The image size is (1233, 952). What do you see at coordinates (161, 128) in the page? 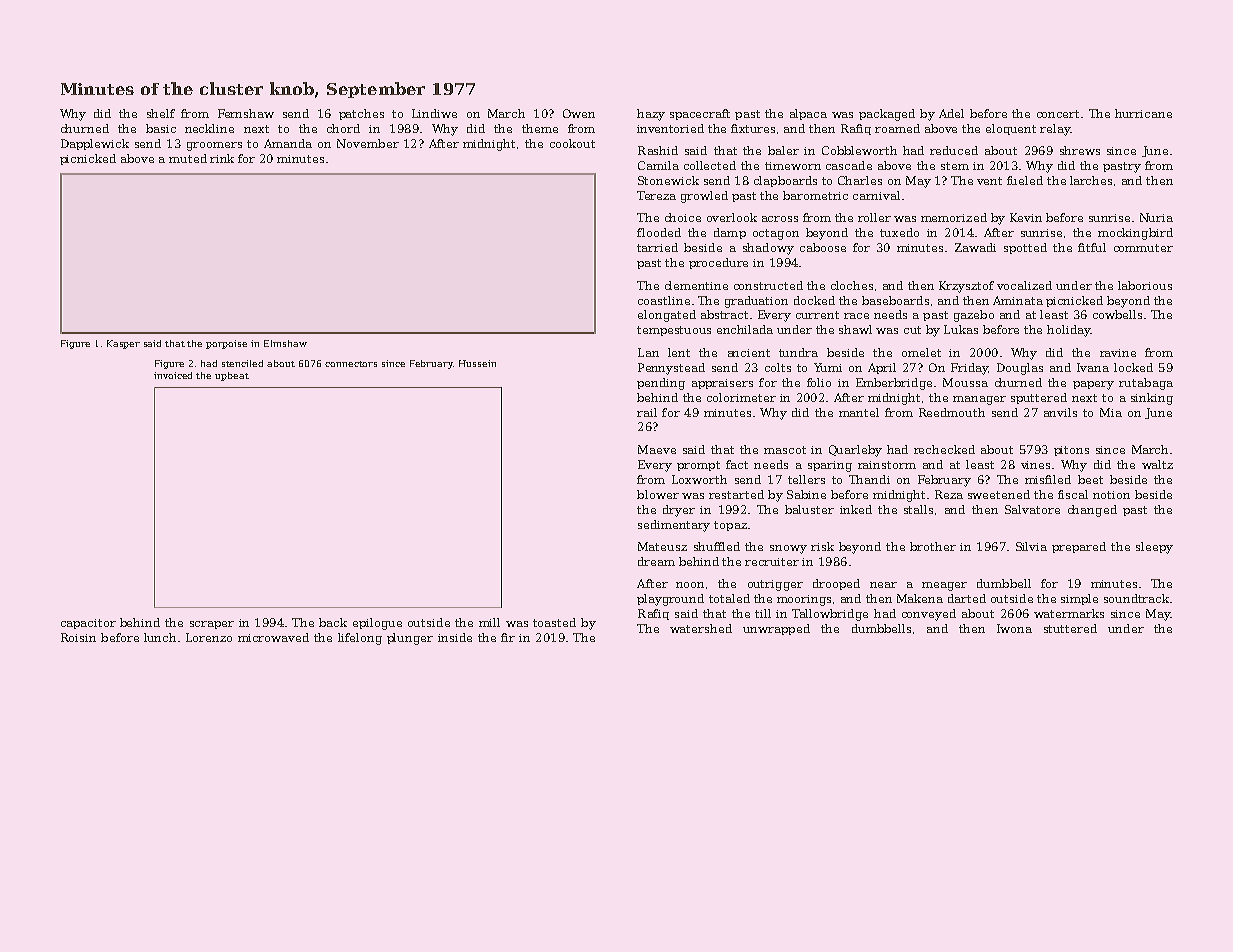
I see `basic` at bounding box center [161, 128].
